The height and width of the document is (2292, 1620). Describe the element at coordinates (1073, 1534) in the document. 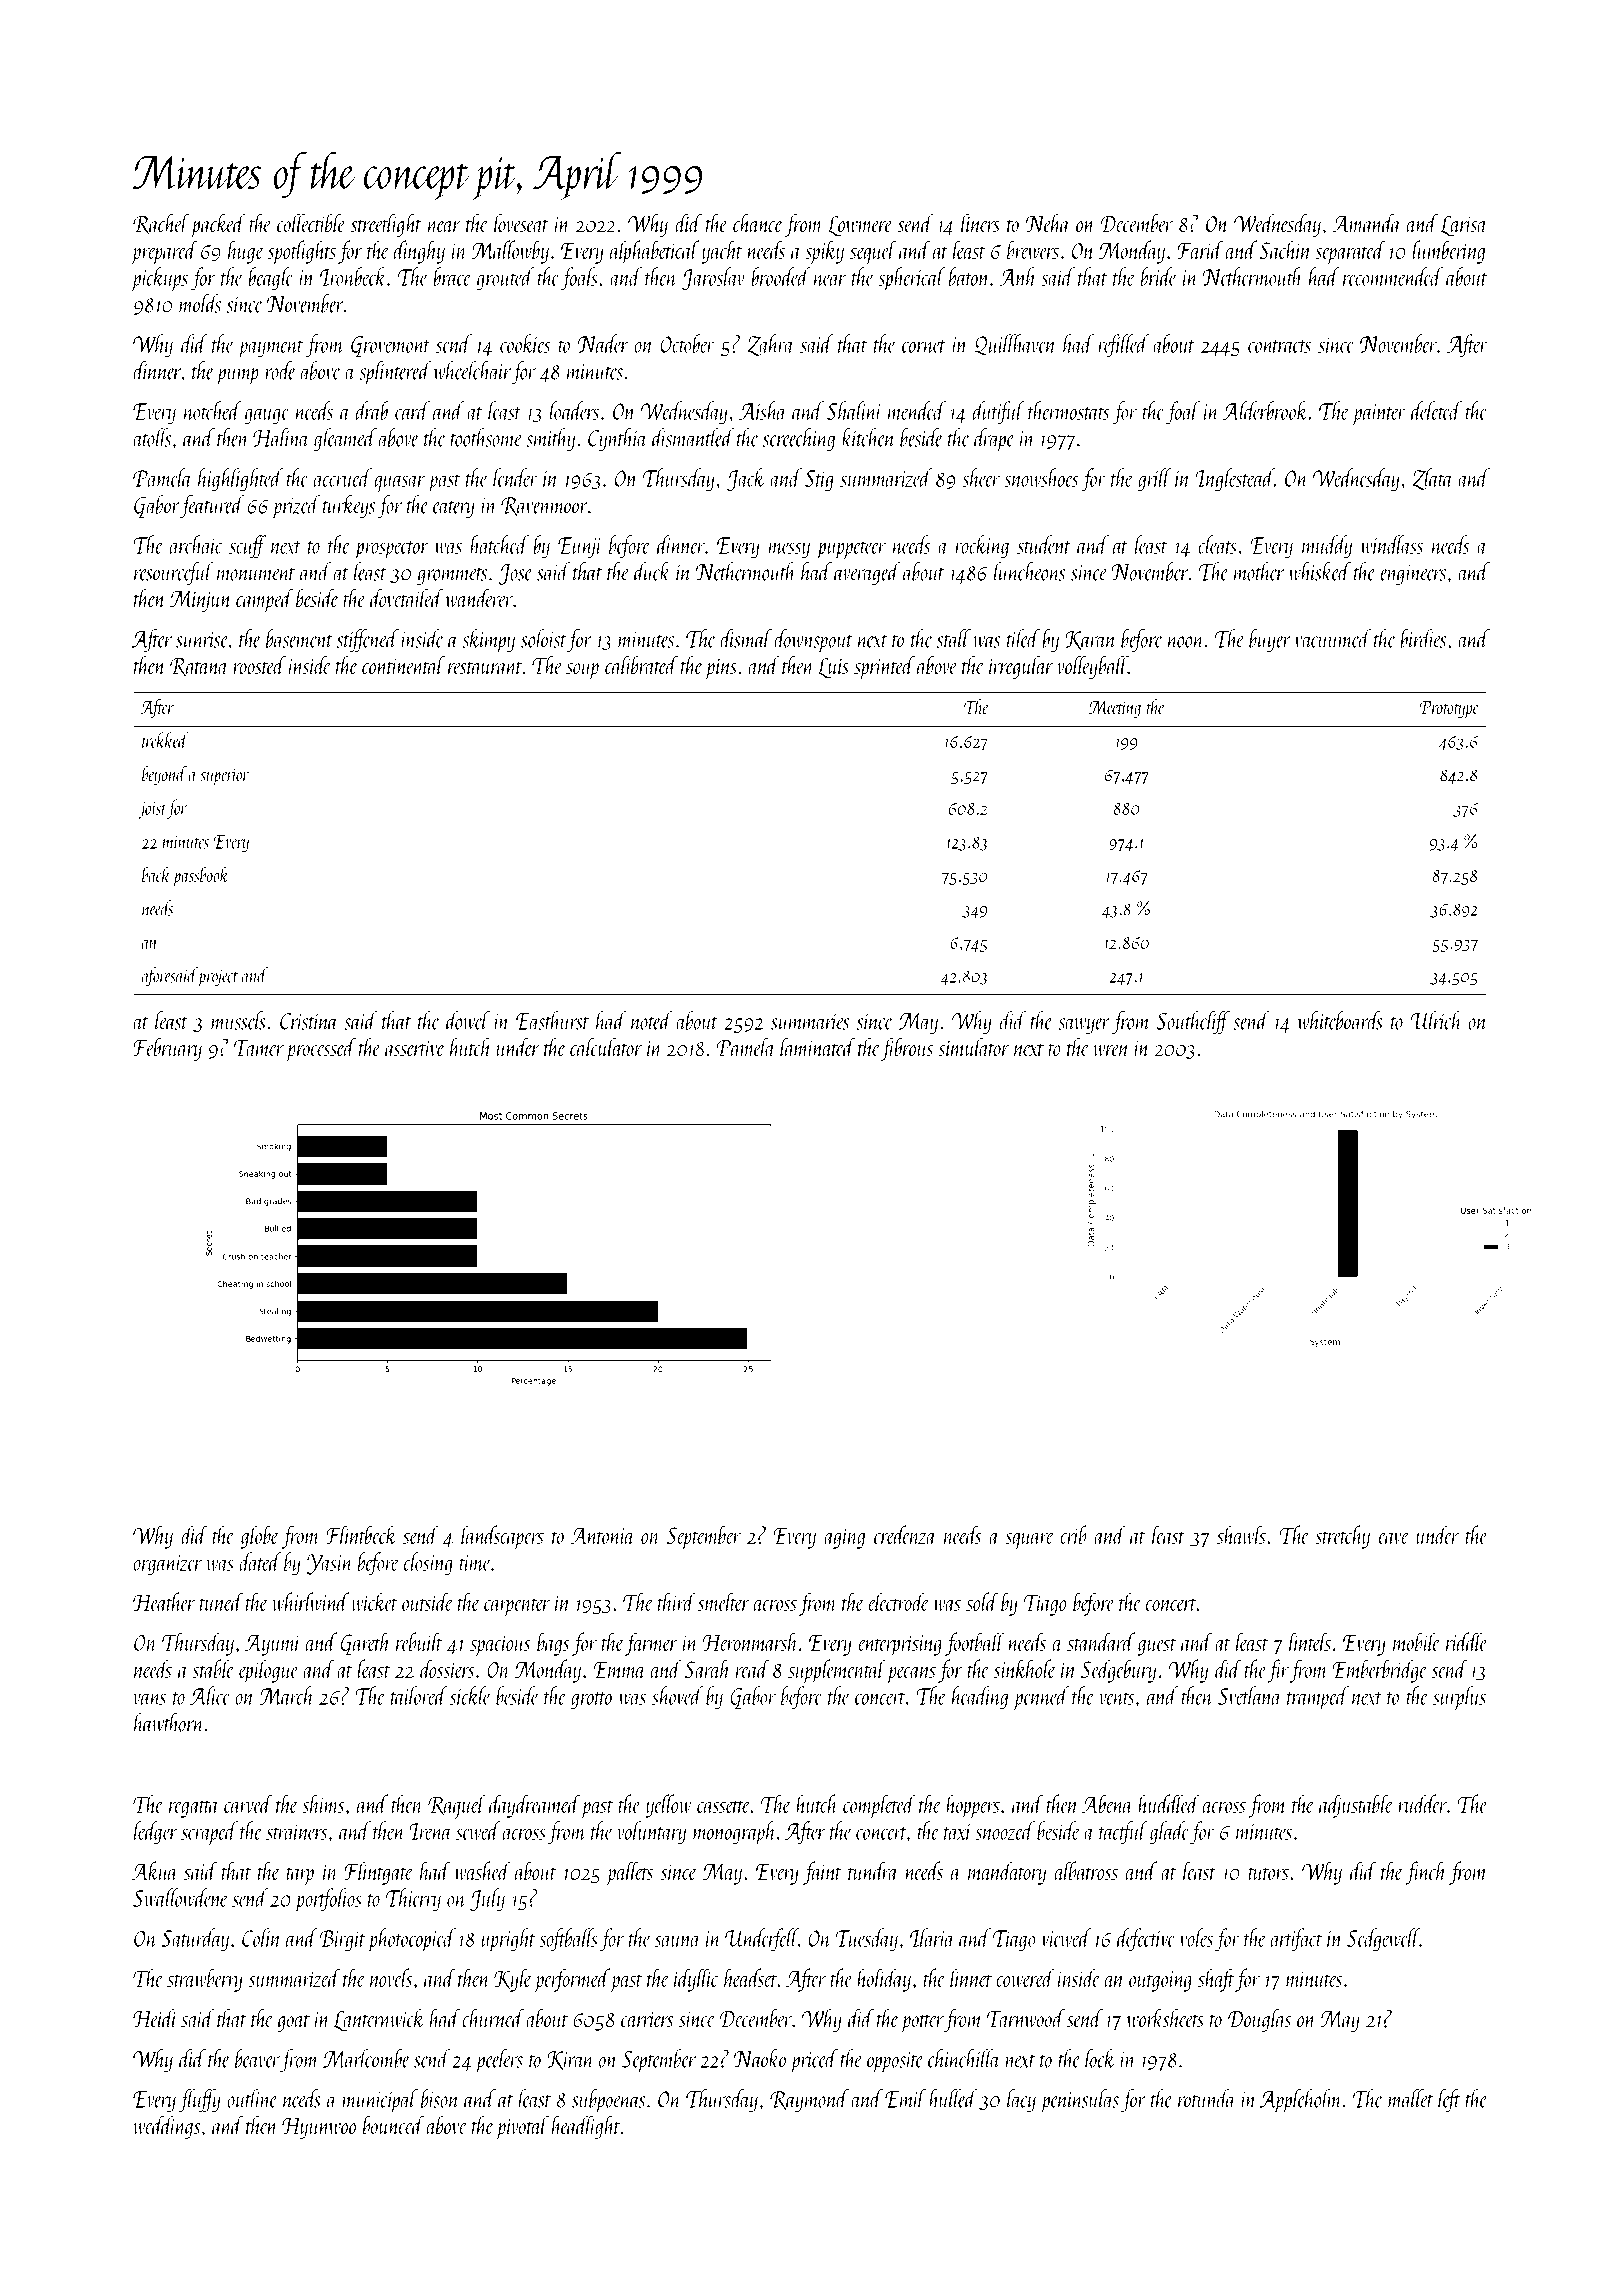

I see `crib` at that location.
